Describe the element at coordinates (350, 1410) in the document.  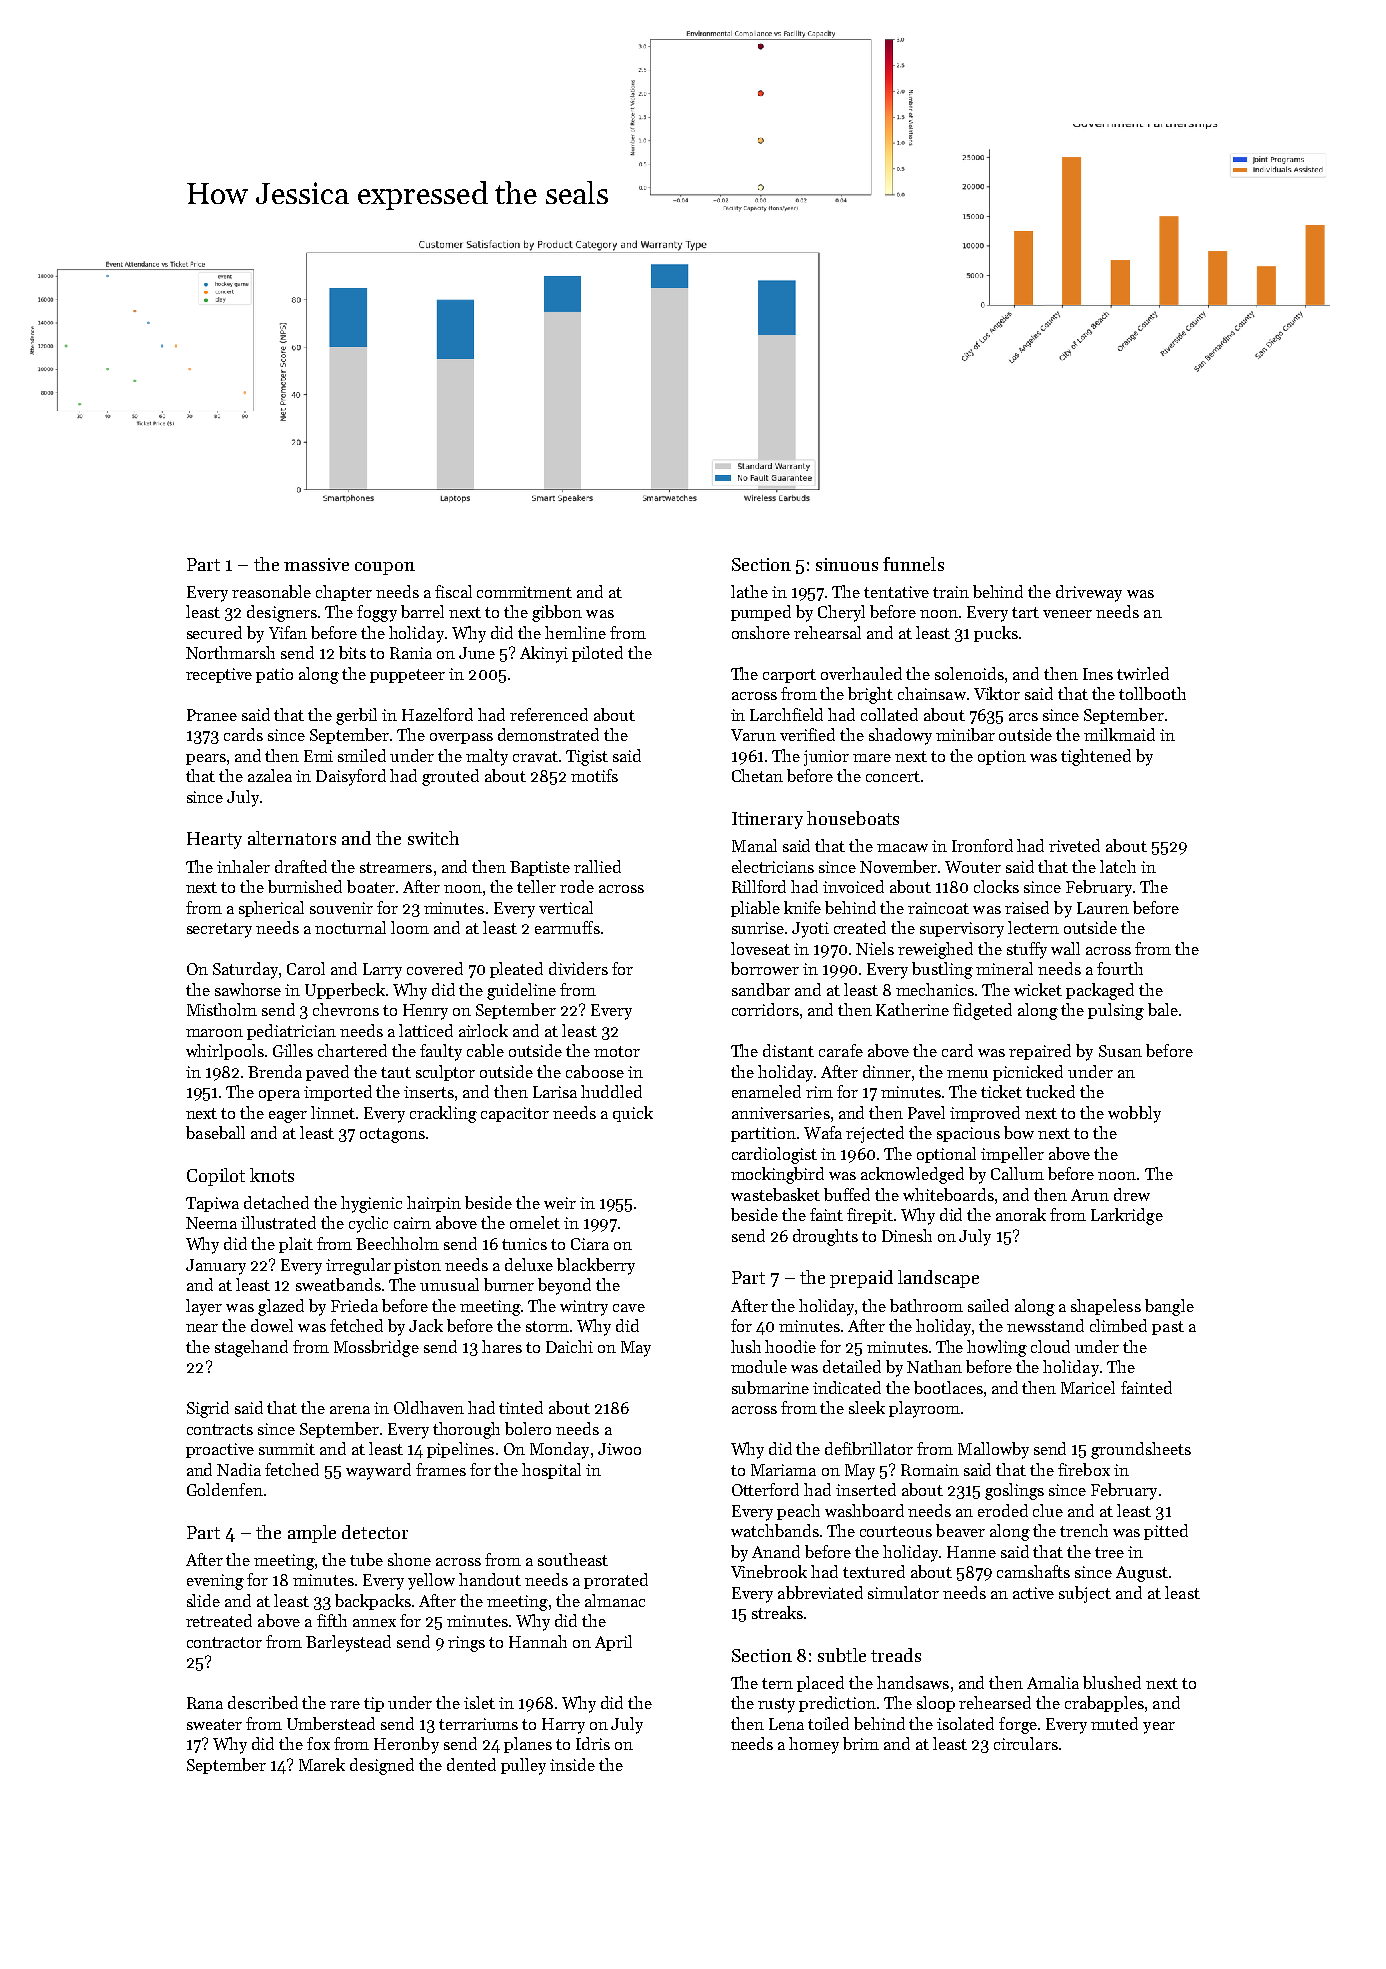
I see `arena` at that location.
